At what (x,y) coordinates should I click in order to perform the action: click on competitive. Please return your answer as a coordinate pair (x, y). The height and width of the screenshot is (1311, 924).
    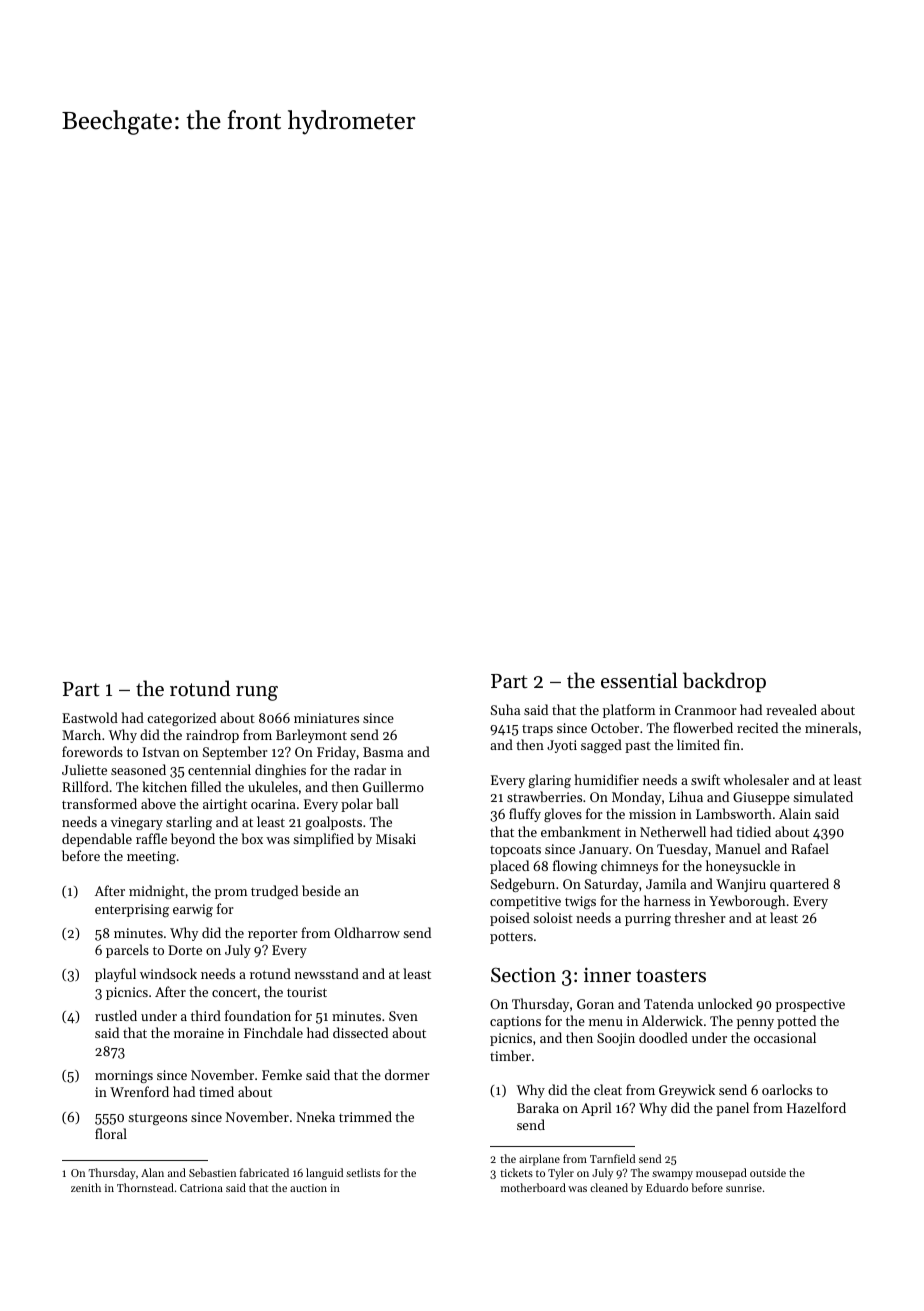
    Looking at the image, I should click on (525, 902).
